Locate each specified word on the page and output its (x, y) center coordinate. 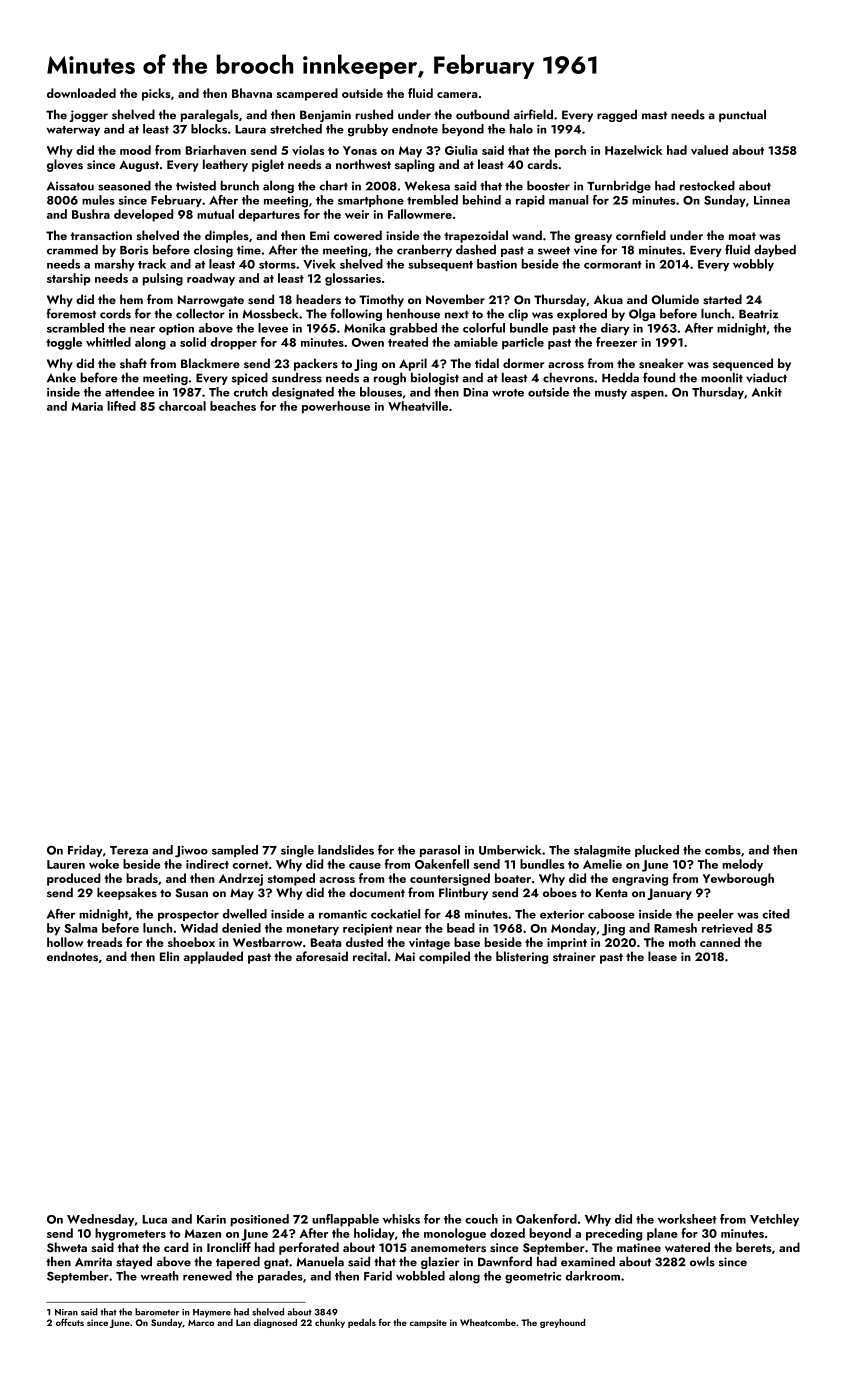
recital (370, 956)
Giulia (461, 150)
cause (365, 866)
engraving (640, 880)
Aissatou (70, 186)
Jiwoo (191, 852)
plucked (657, 851)
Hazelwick (633, 150)
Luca (154, 1219)
